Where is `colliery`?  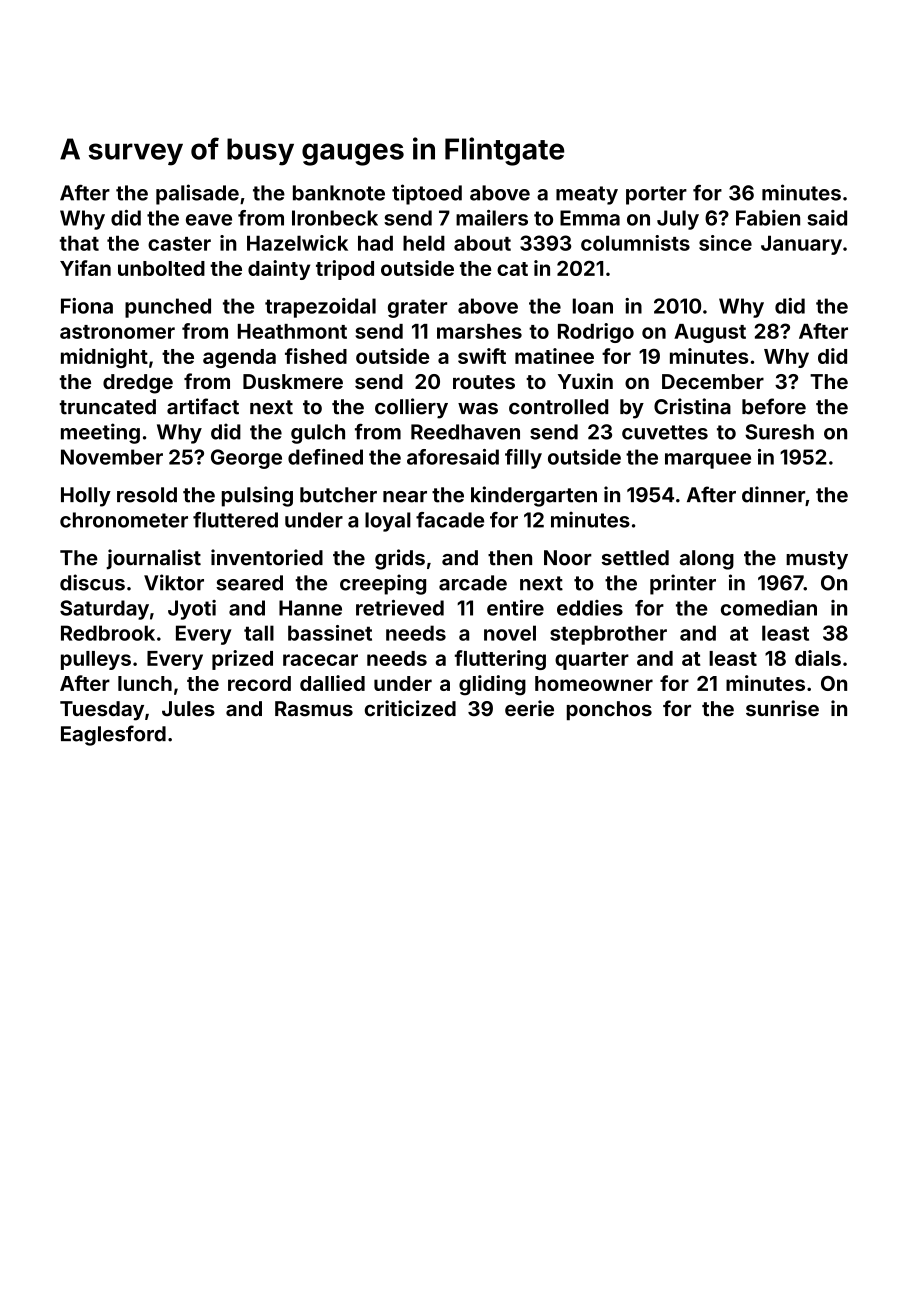 colliery is located at coordinates (411, 408).
